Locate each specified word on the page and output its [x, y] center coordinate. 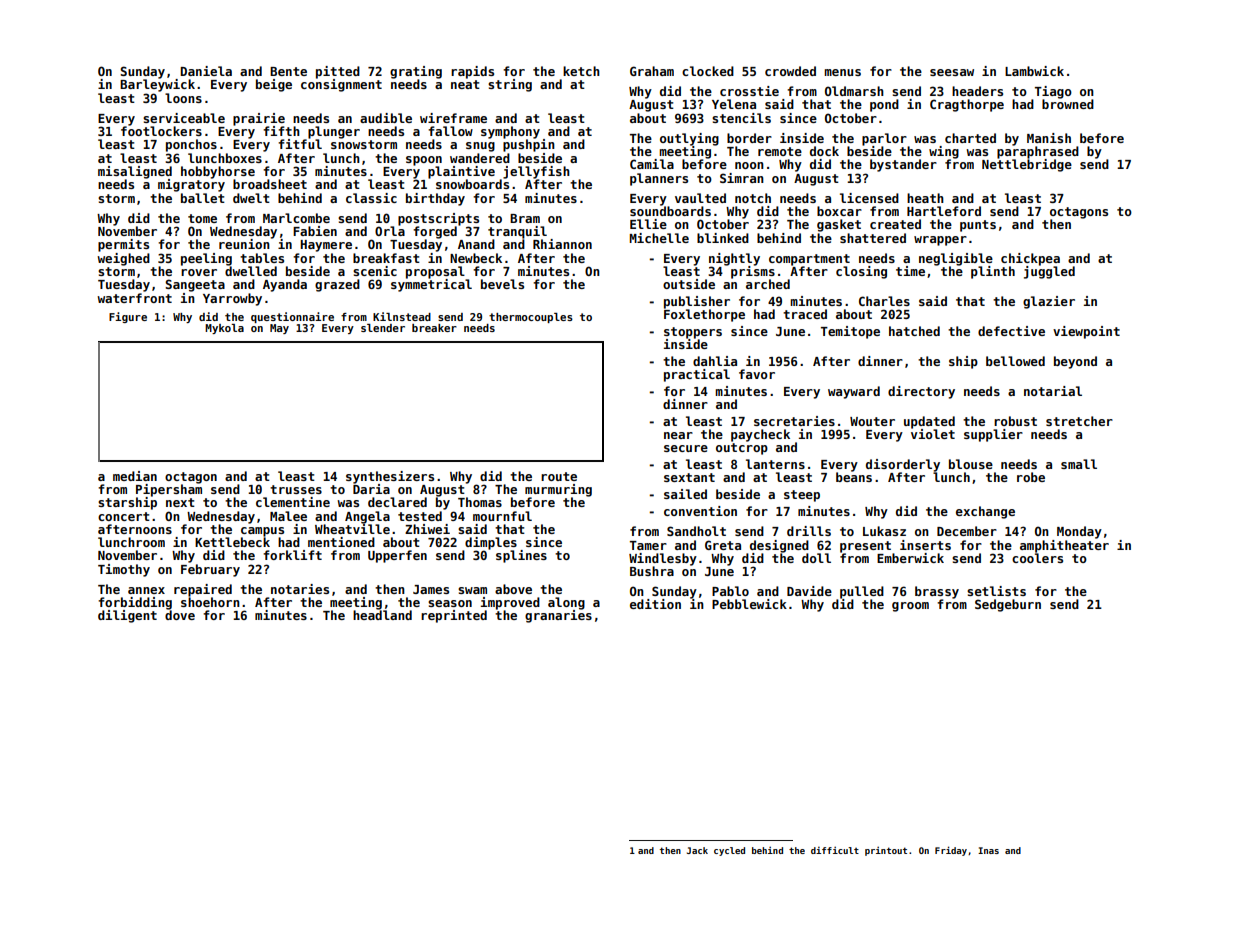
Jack [697, 850]
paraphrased [1038, 152]
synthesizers [390, 477]
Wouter [872, 421]
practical [697, 375]
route [559, 476]
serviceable [184, 118]
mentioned [341, 542]
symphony [510, 132]
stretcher [1079, 421]
